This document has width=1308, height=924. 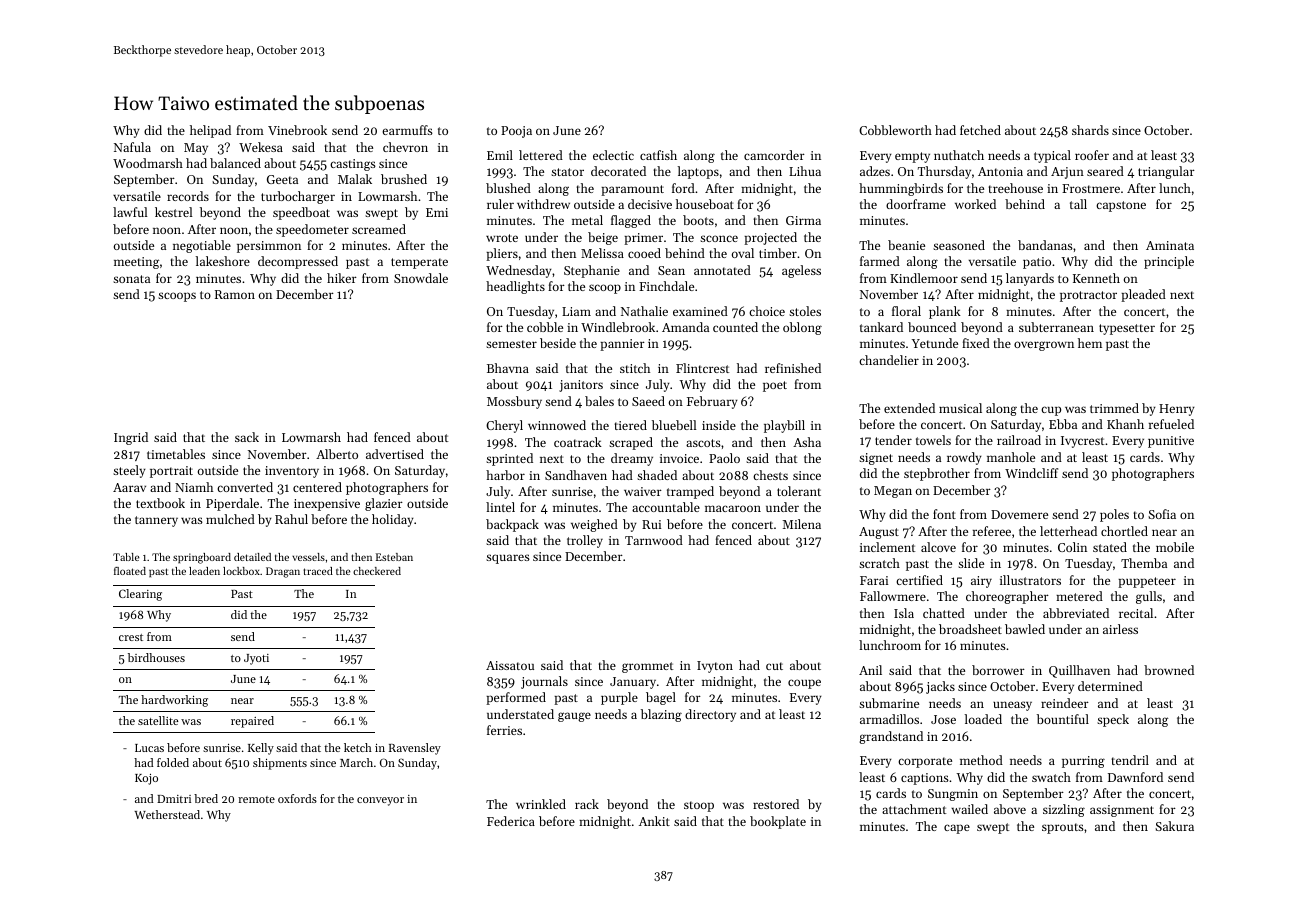 What do you see at coordinates (1171, 442) in the document?
I see `punitive` at bounding box center [1171, 442].
